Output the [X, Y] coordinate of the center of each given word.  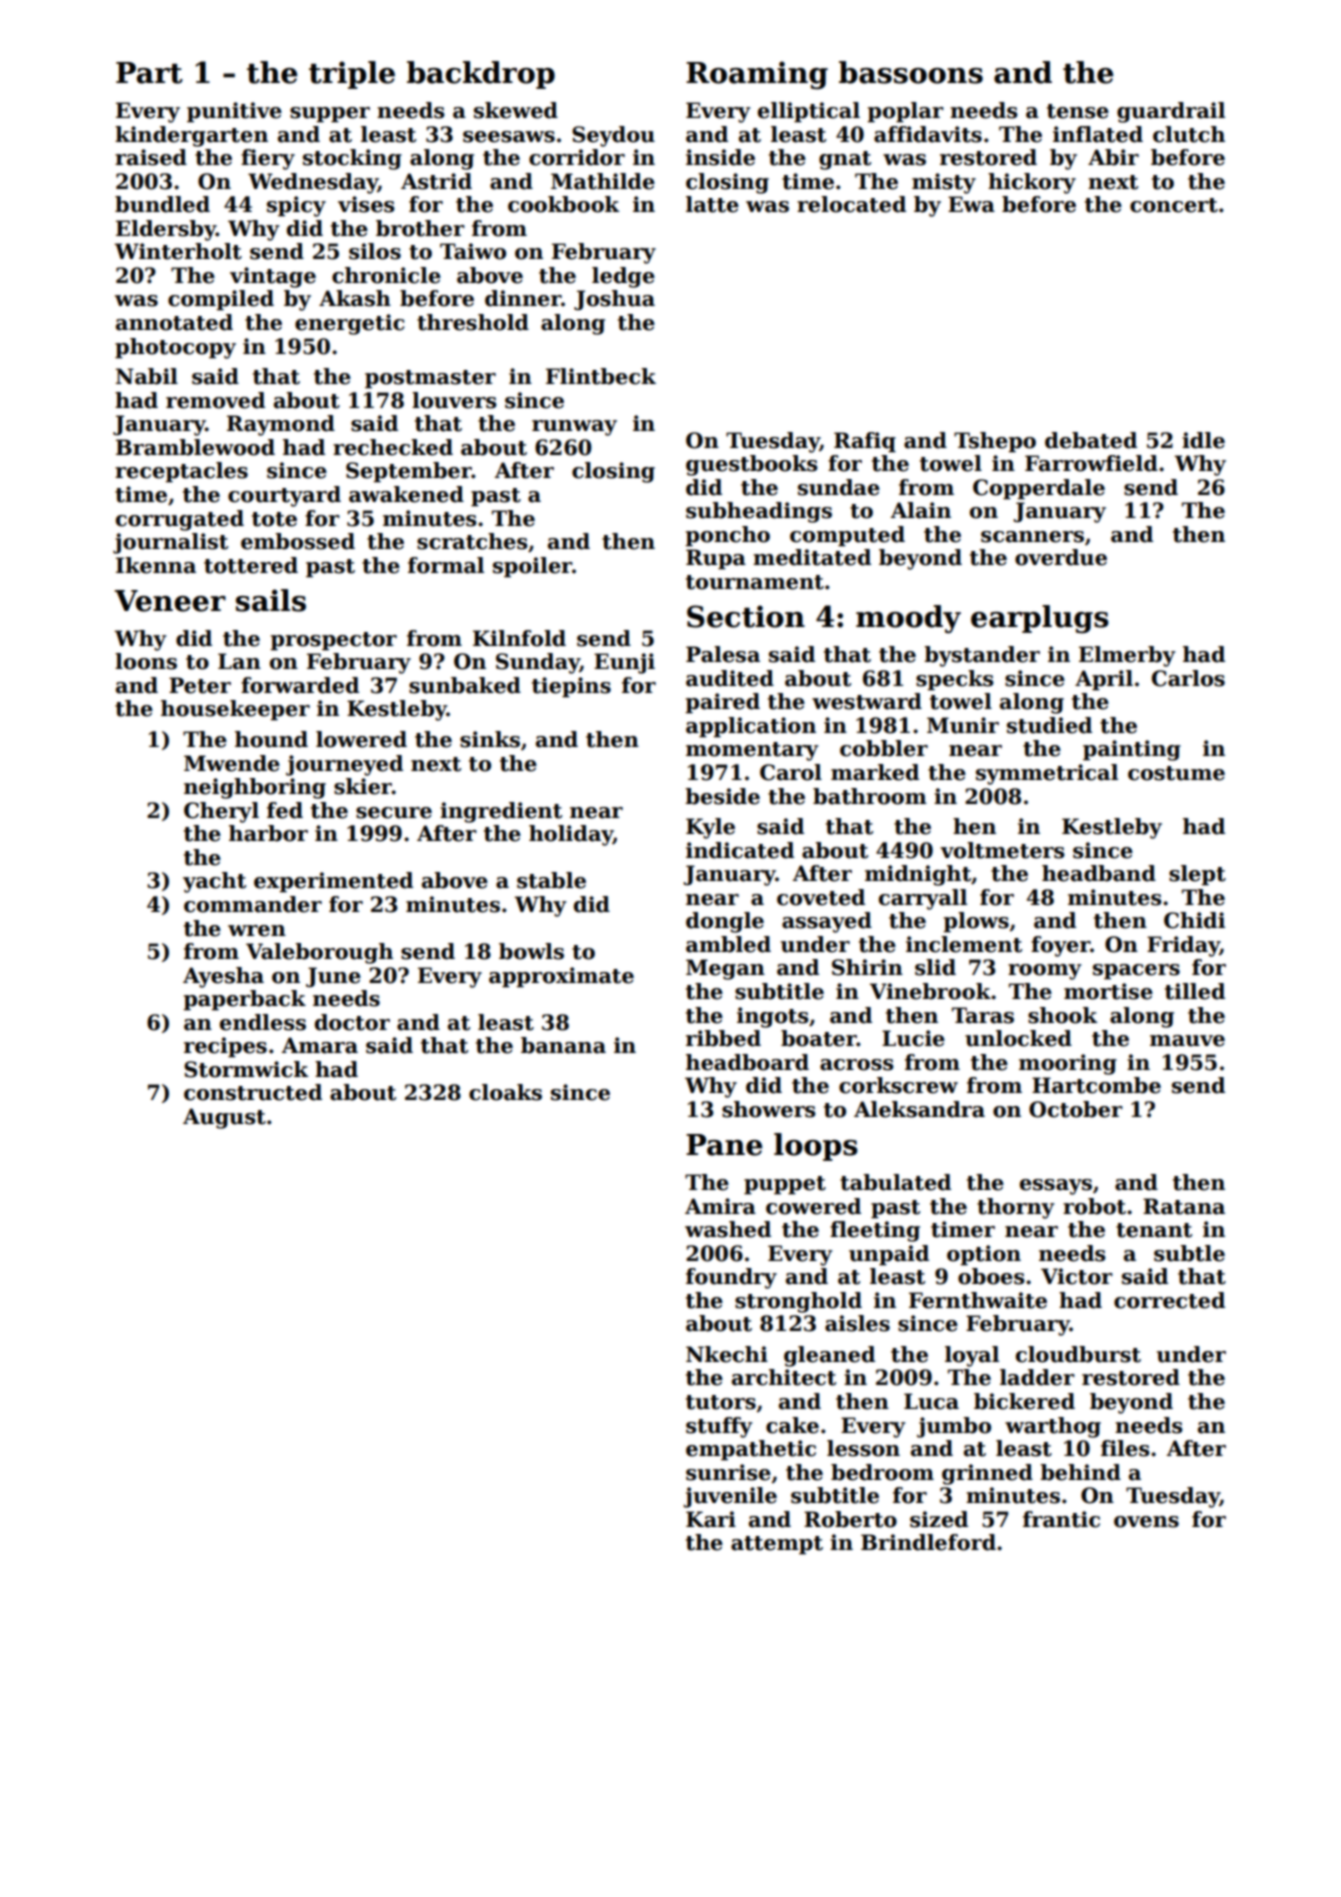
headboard [747, 1062]
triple [352, 75]
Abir [1113, 157]
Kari [711, 1519]
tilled [1195, 991]
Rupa [716, 559]
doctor [352, 1022]
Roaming [757, 75]
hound [271, 739]
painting [1132, 750]
